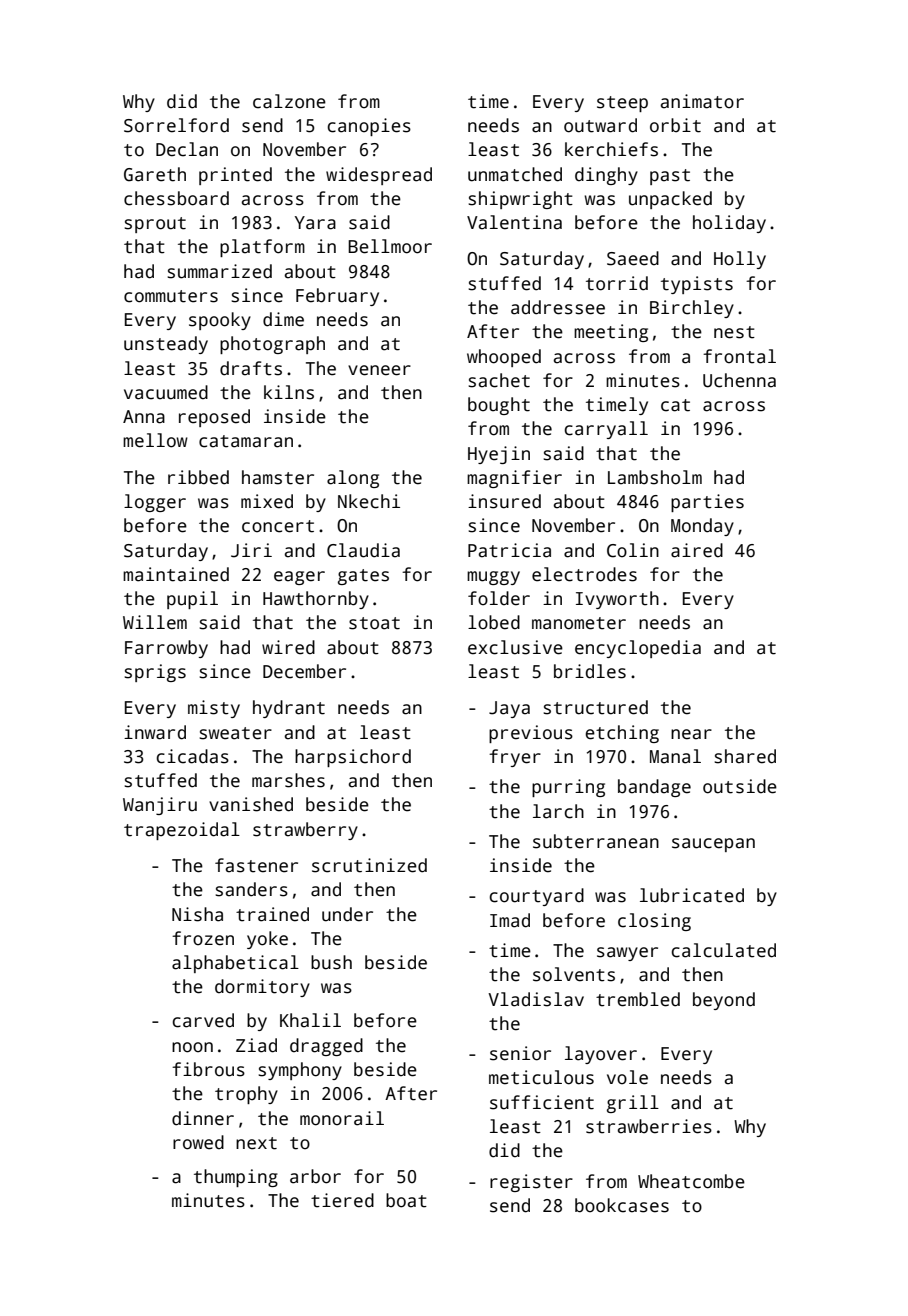  What do you see at coordinates (342, 1118) in the screenshot?
I see `monorail` at bounding box center [342, 1118].
